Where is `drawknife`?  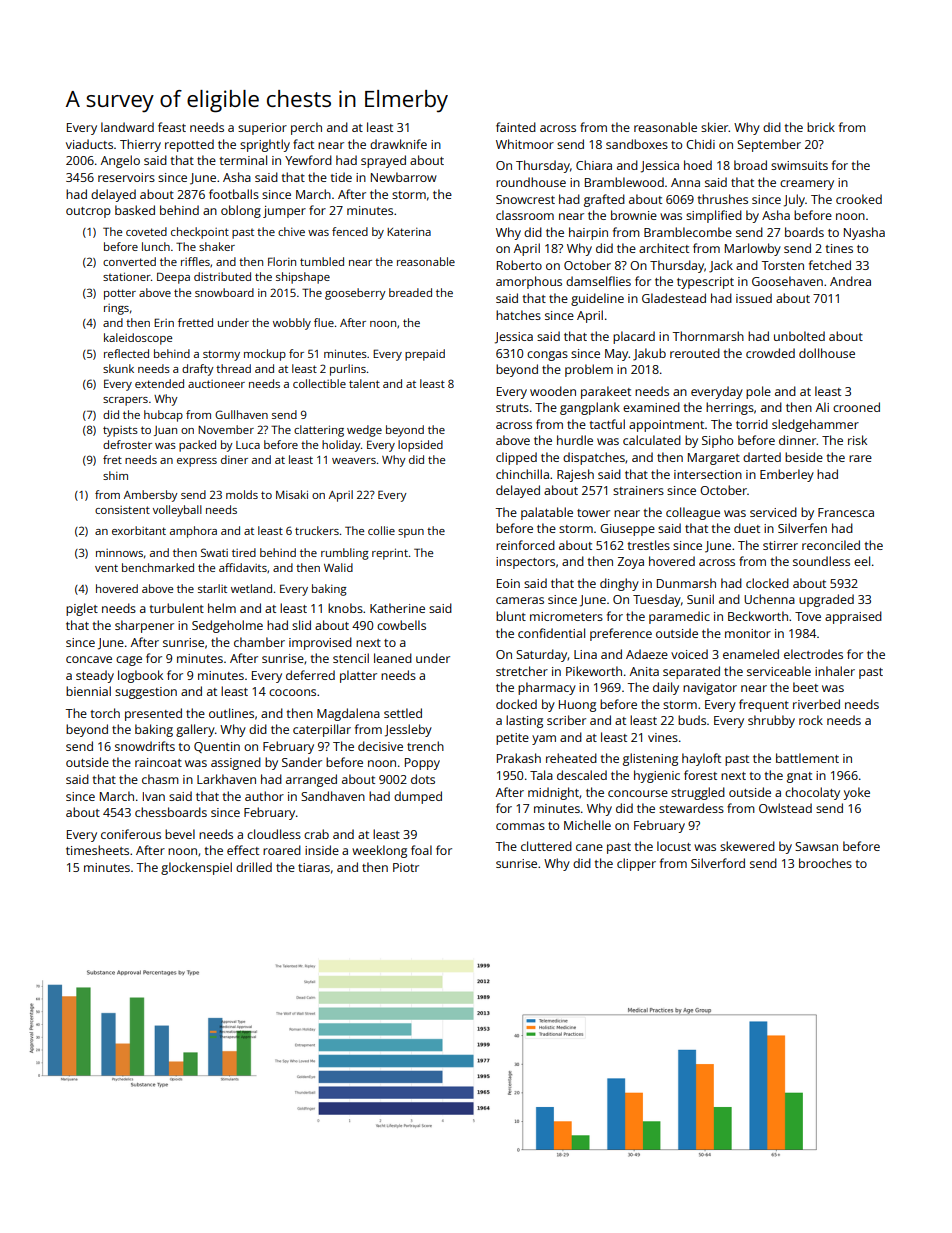
drawknife is located at coordinates (398, 144).
